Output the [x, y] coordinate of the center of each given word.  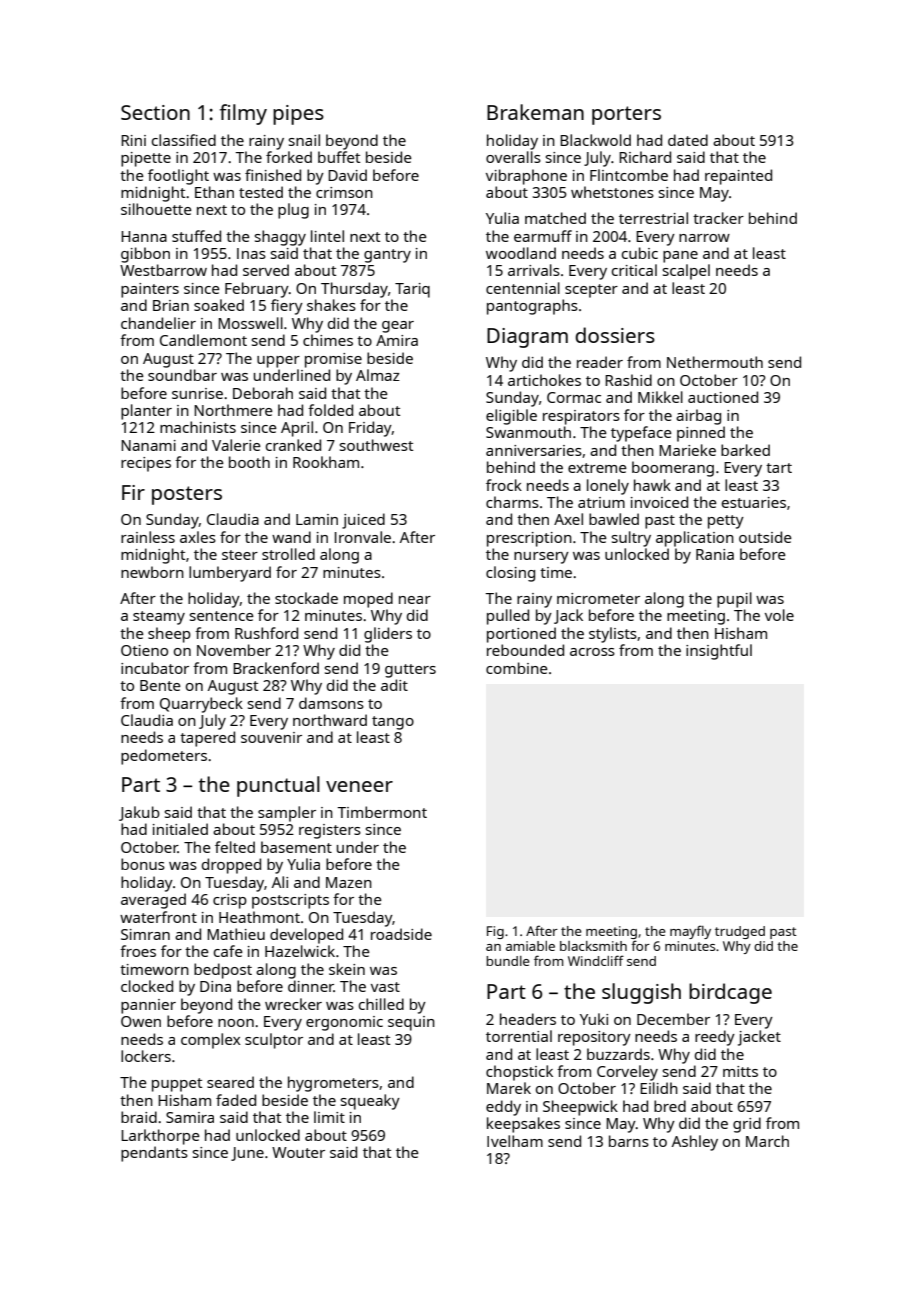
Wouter [298, 1152]
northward [330, 720]
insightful [719, 652]
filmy [243, 114]
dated [688, 140]
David [347, 175]
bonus [143, 864]
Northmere [233, 410]
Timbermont [382, 812]
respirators [581, 417]
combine [517, 668]
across [592, 652]
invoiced [659, 502]
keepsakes [523, 1125]
